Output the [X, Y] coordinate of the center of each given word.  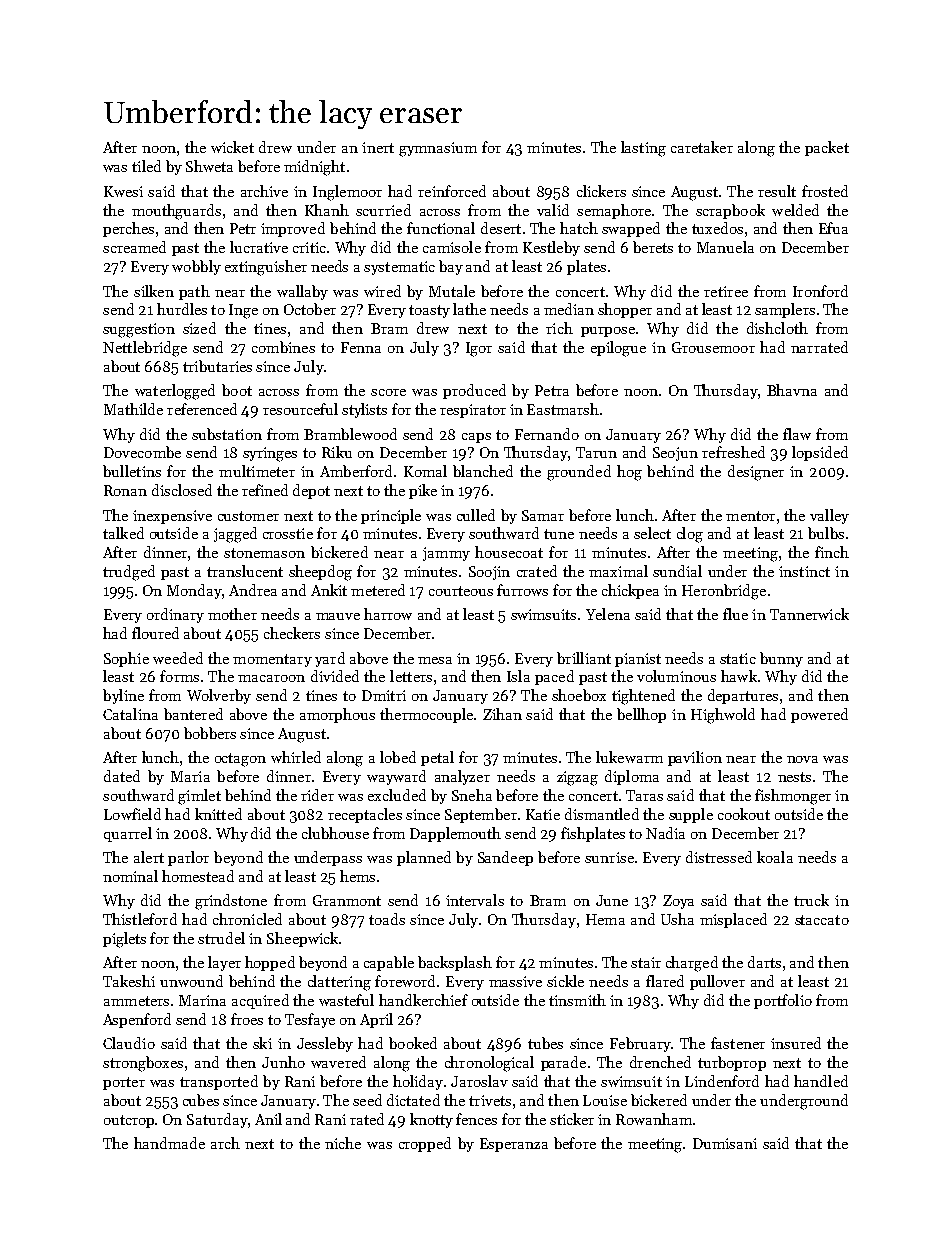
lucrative [259, 247]
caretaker [702, 147]
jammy [446, 554]
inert [378, 147]
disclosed [182, 490]
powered [819, 715]
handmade [169, 1143]
